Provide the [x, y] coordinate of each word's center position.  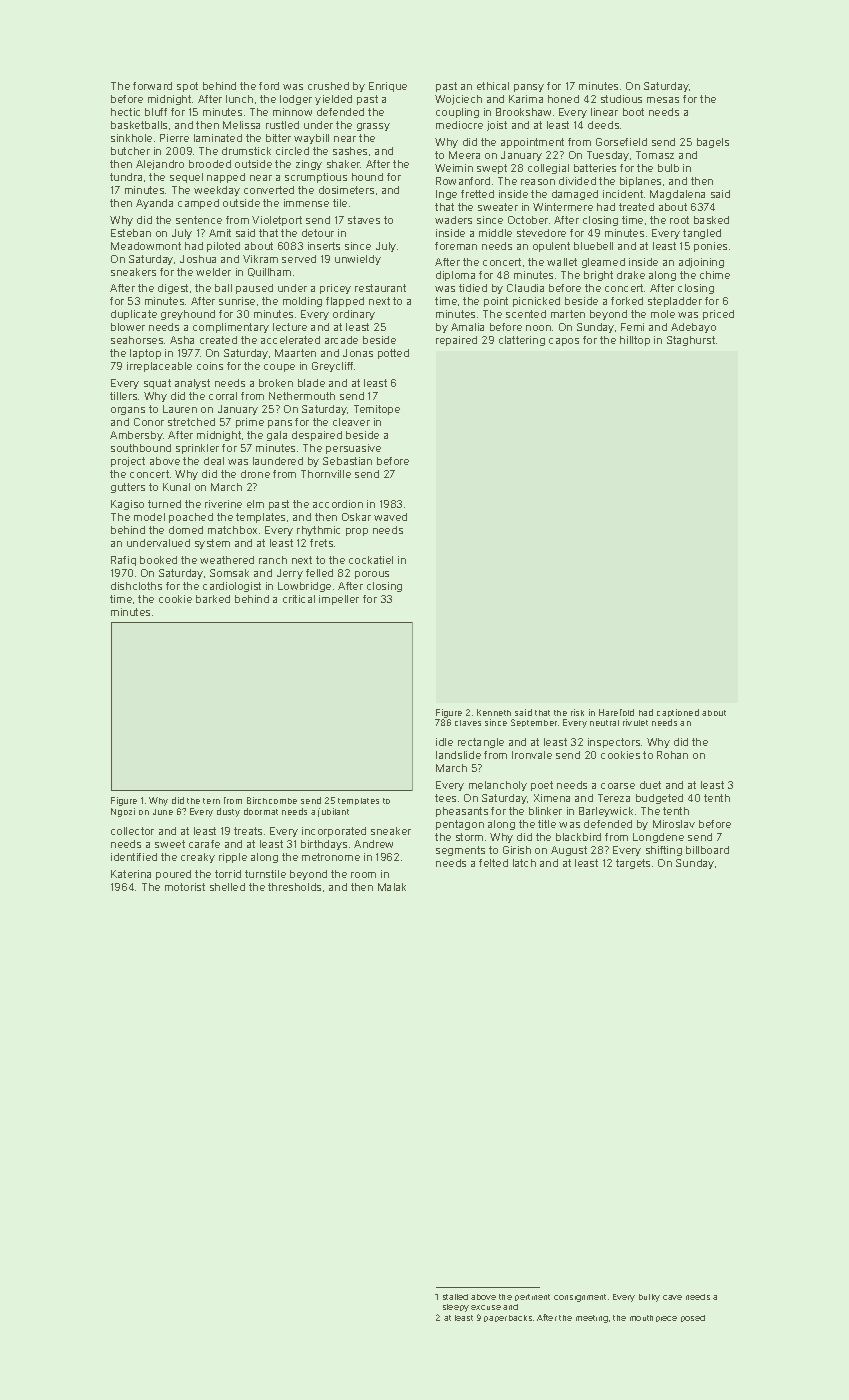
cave [672, 1297]
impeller [339, 600]
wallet [562, 262]
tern [211, 801]
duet [650, 785]
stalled [455, 1297]
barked [213, 599]
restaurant [380, 288]
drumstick [246, 151]
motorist [185, 887]
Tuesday [608, 156]
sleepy [456, 1308]
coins [210, 366]
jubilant [333, 812]
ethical [493, 86]
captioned [678, 713]
